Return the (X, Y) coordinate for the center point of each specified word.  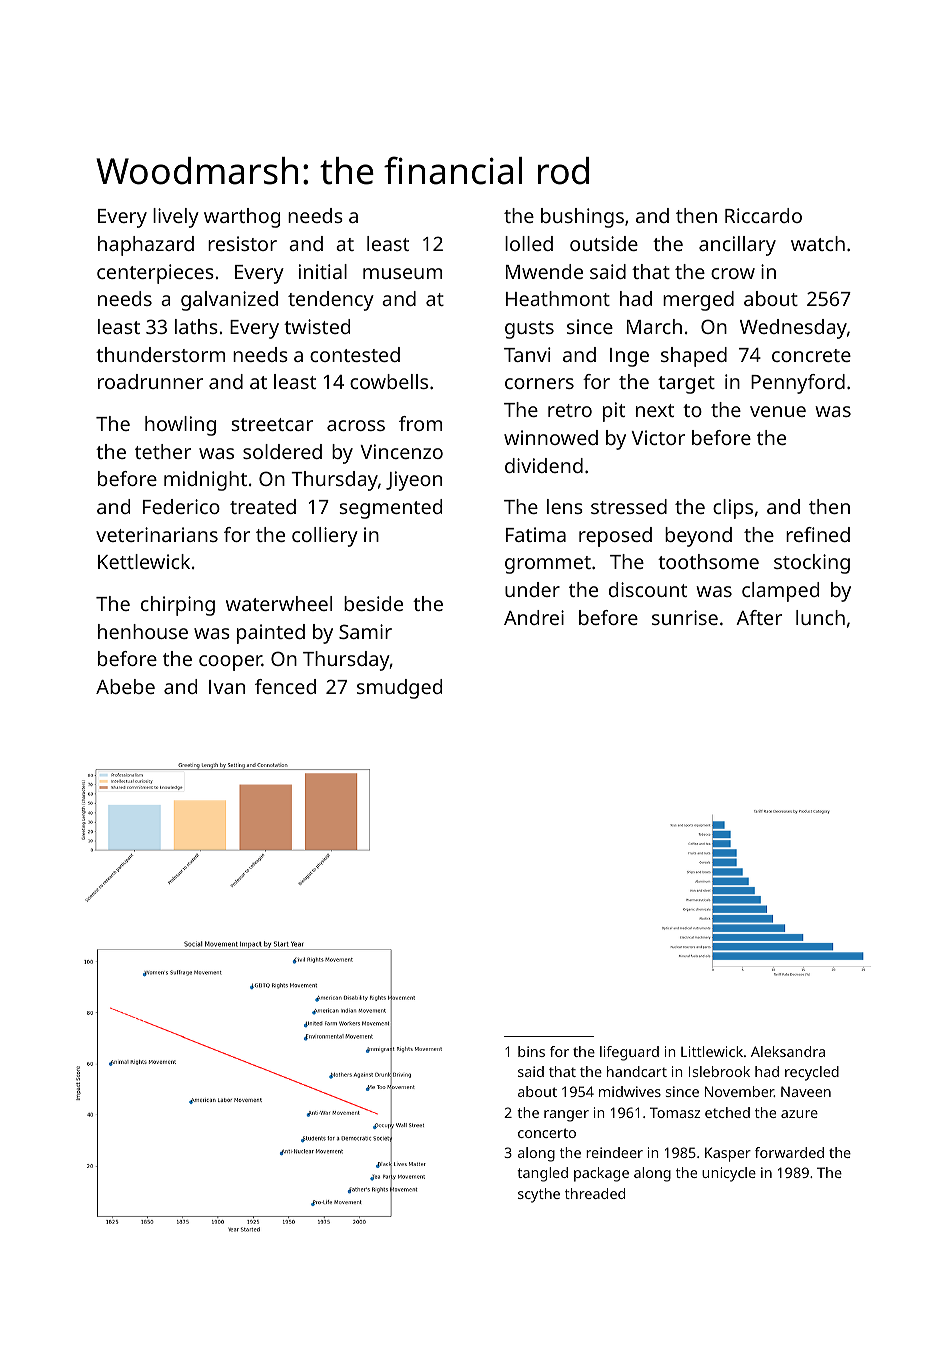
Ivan (227, 687)
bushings (582, 218)
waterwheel (279, 603)
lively (176, 218)
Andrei (534, 617)
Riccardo (763, 215)
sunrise (685, 617)
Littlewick (712, 1051)
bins (531, 1051)
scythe (539, 1195)
